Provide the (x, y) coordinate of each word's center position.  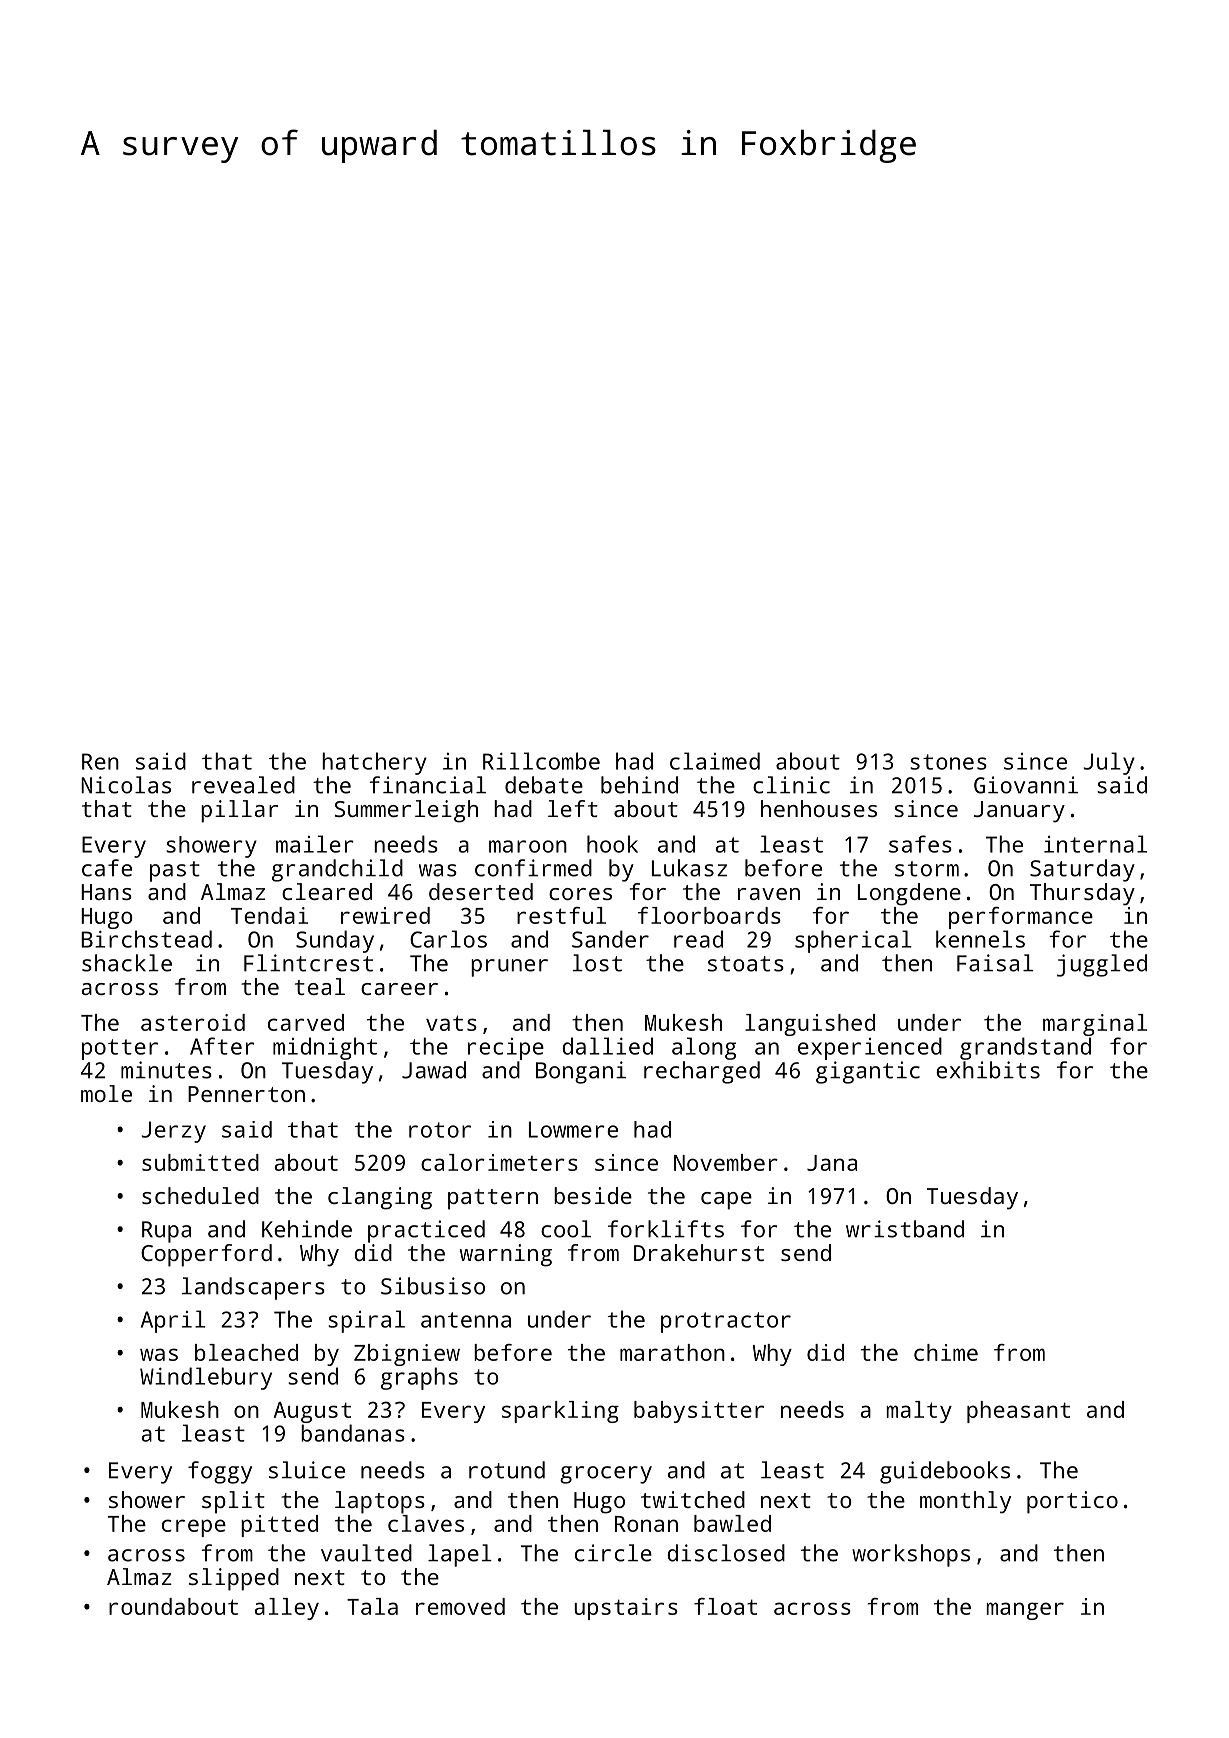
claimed (715, 761)
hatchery (374, 763)
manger (1025, 1611)
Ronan (646, 1524)
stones (948, 762)
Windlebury (206, 1378)
